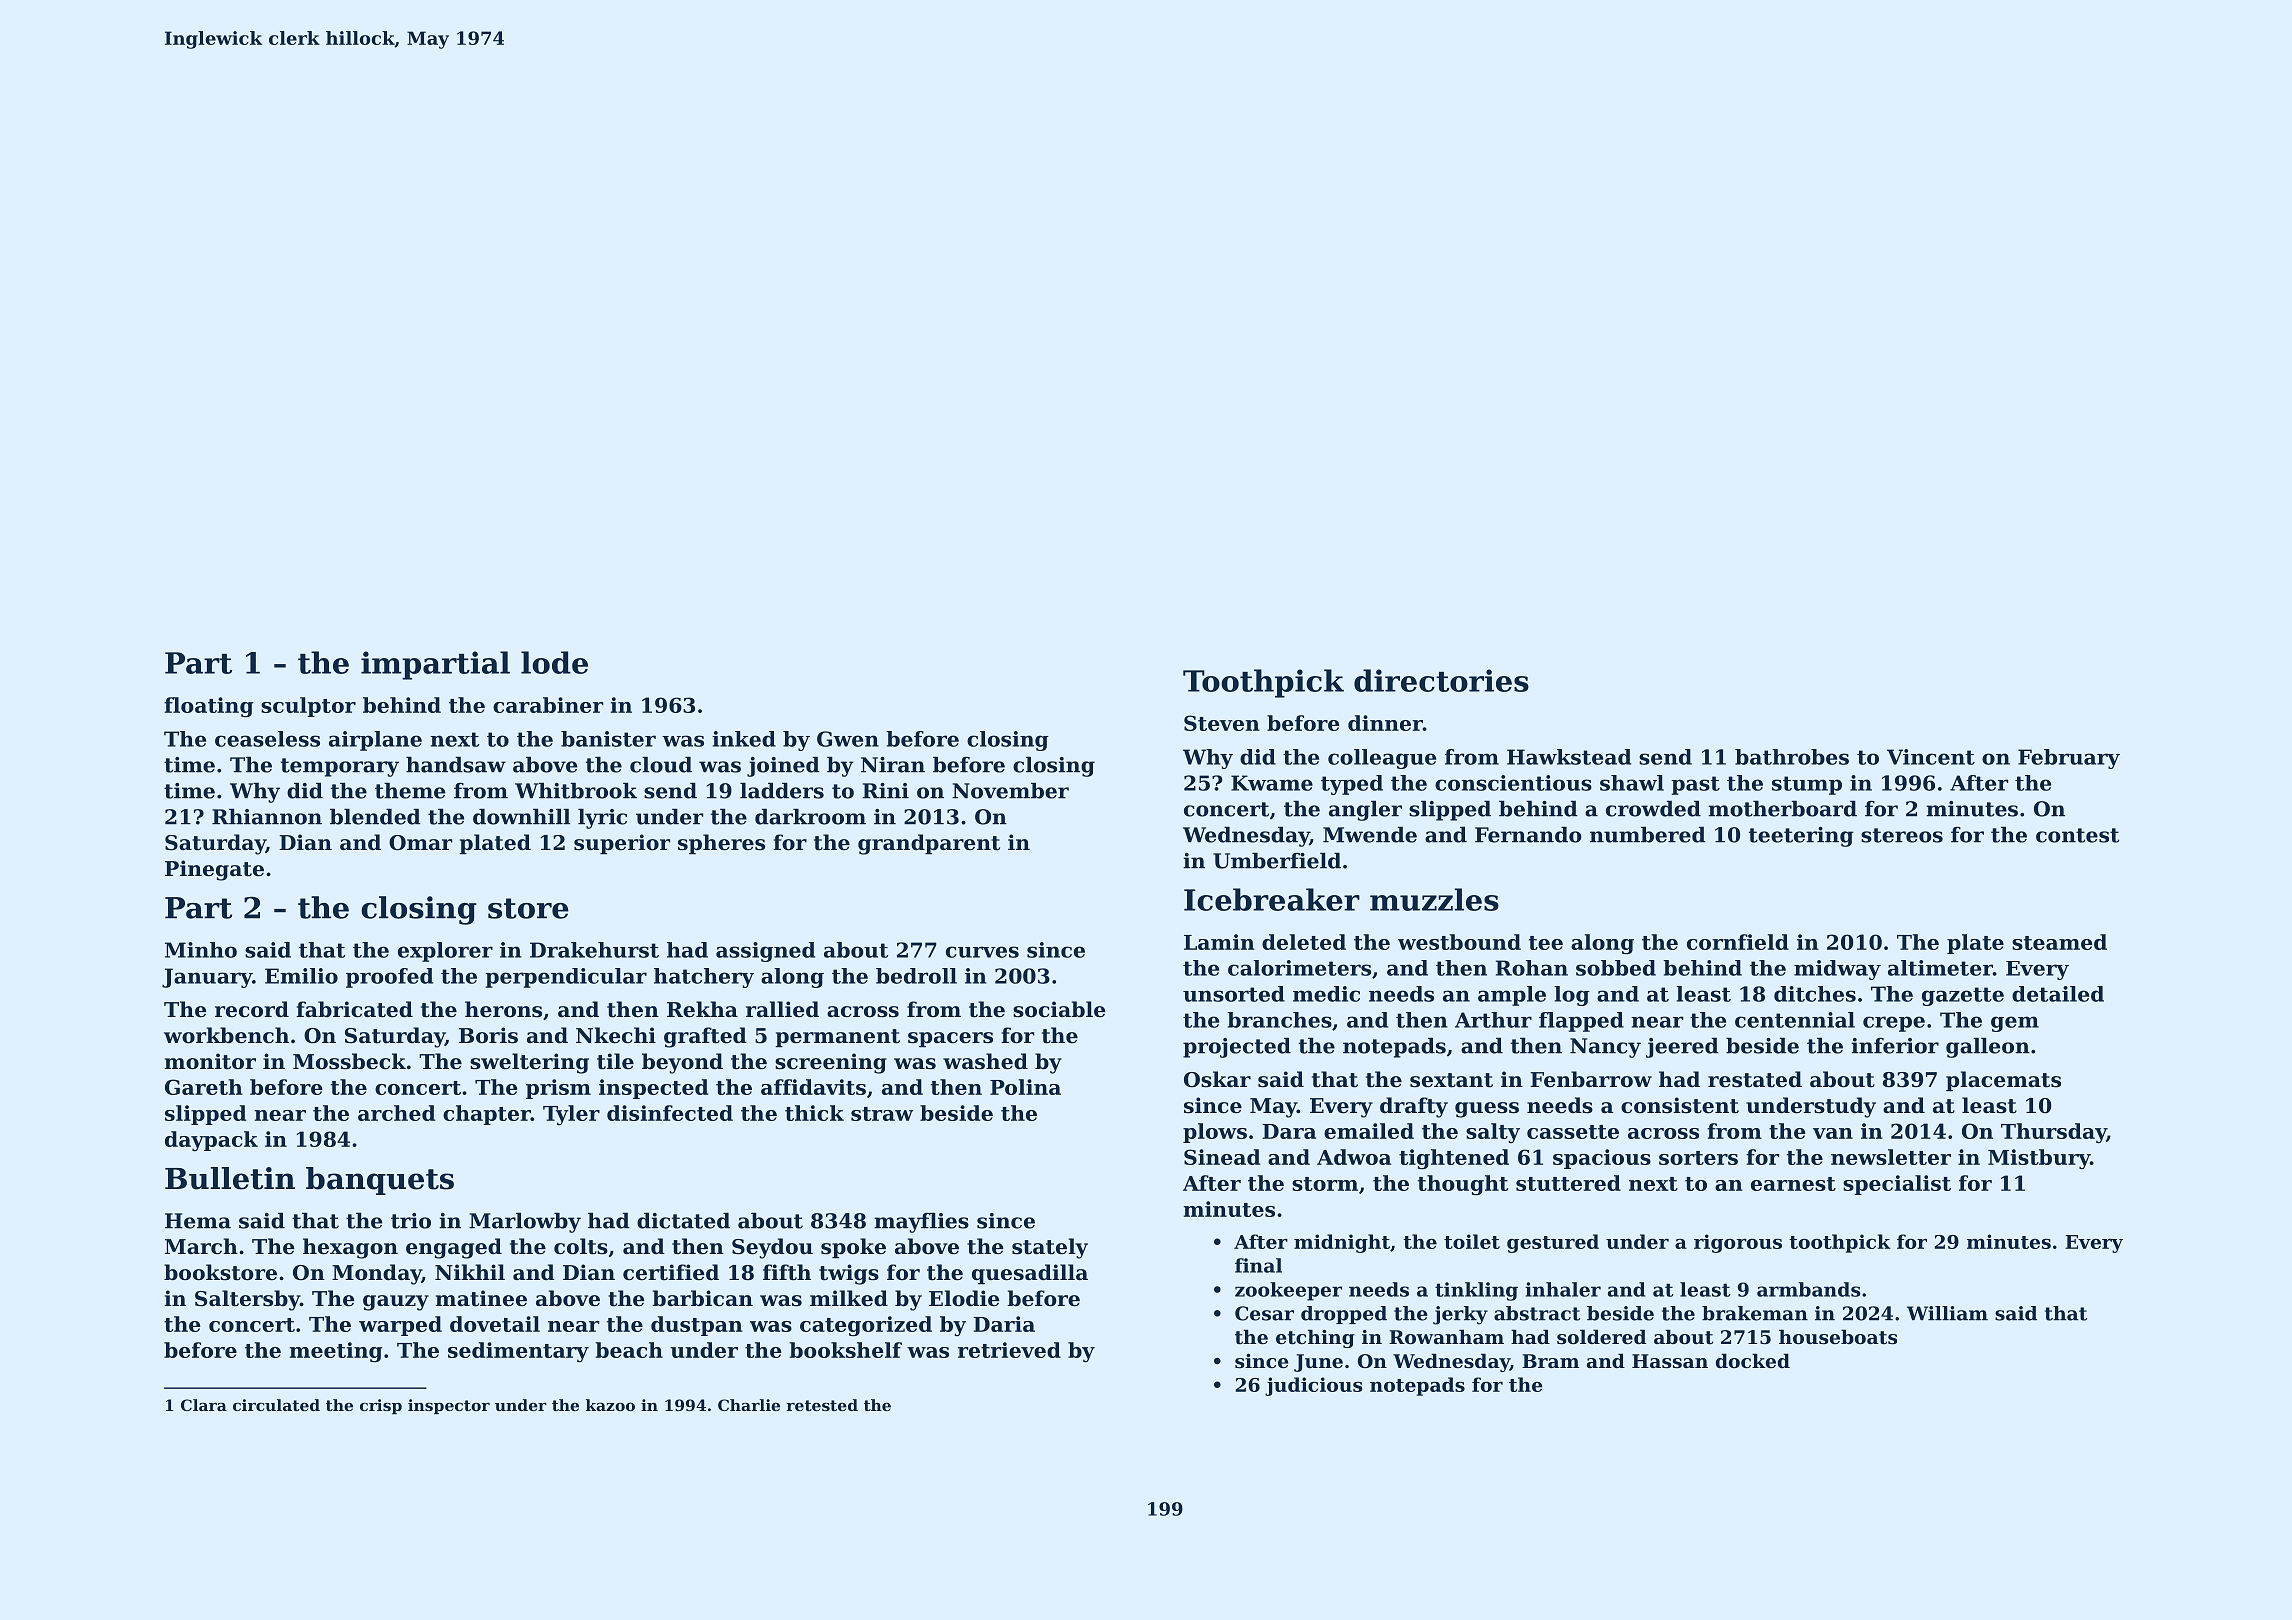 The width and height of the screenshot is (2292, 1620). Describe the element at coordinates (1010, 790) in the screenshot. I see `November` at that location.
